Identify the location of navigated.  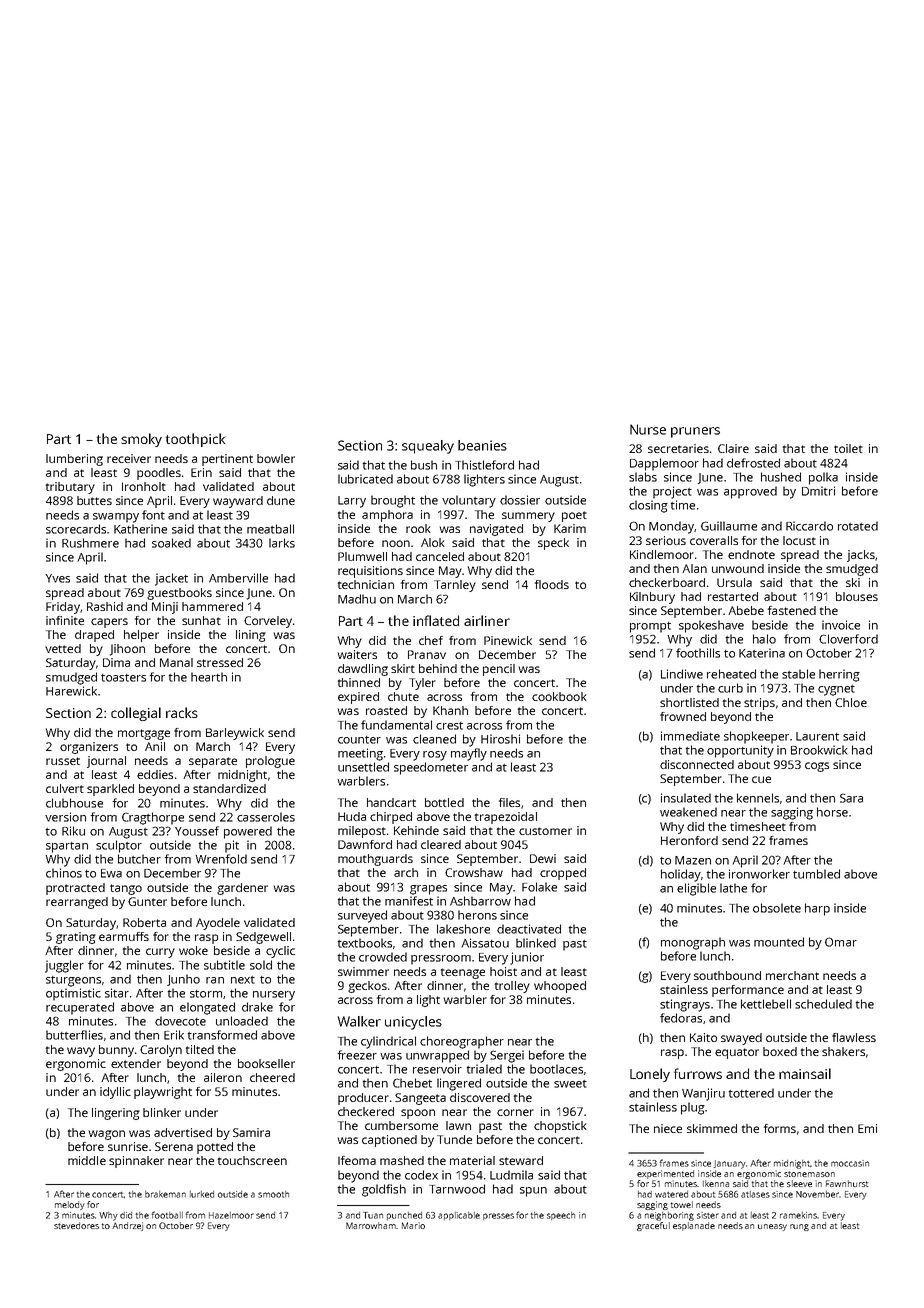
(496, 530).
